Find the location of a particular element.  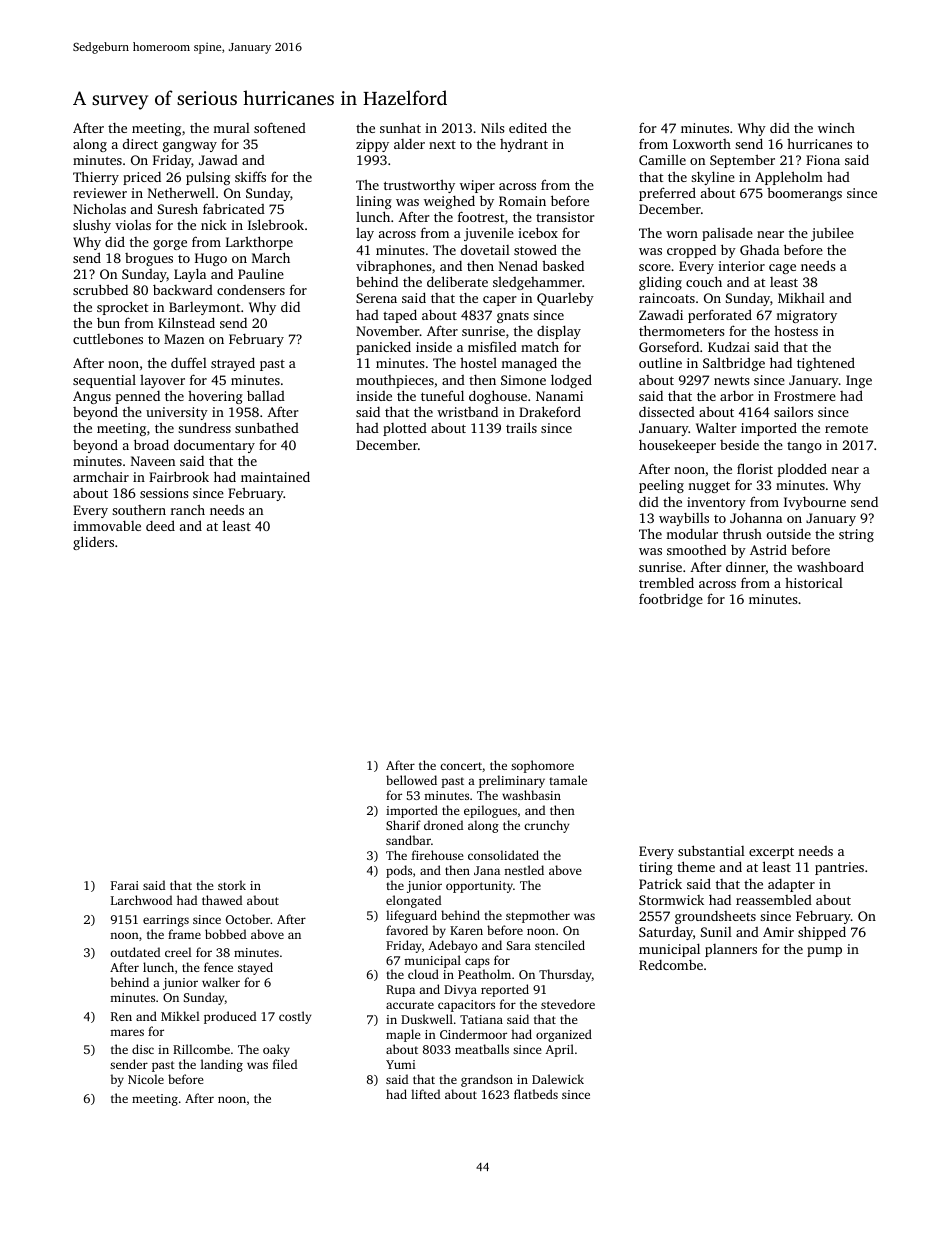

pods is located at coordinates (399, 871).
